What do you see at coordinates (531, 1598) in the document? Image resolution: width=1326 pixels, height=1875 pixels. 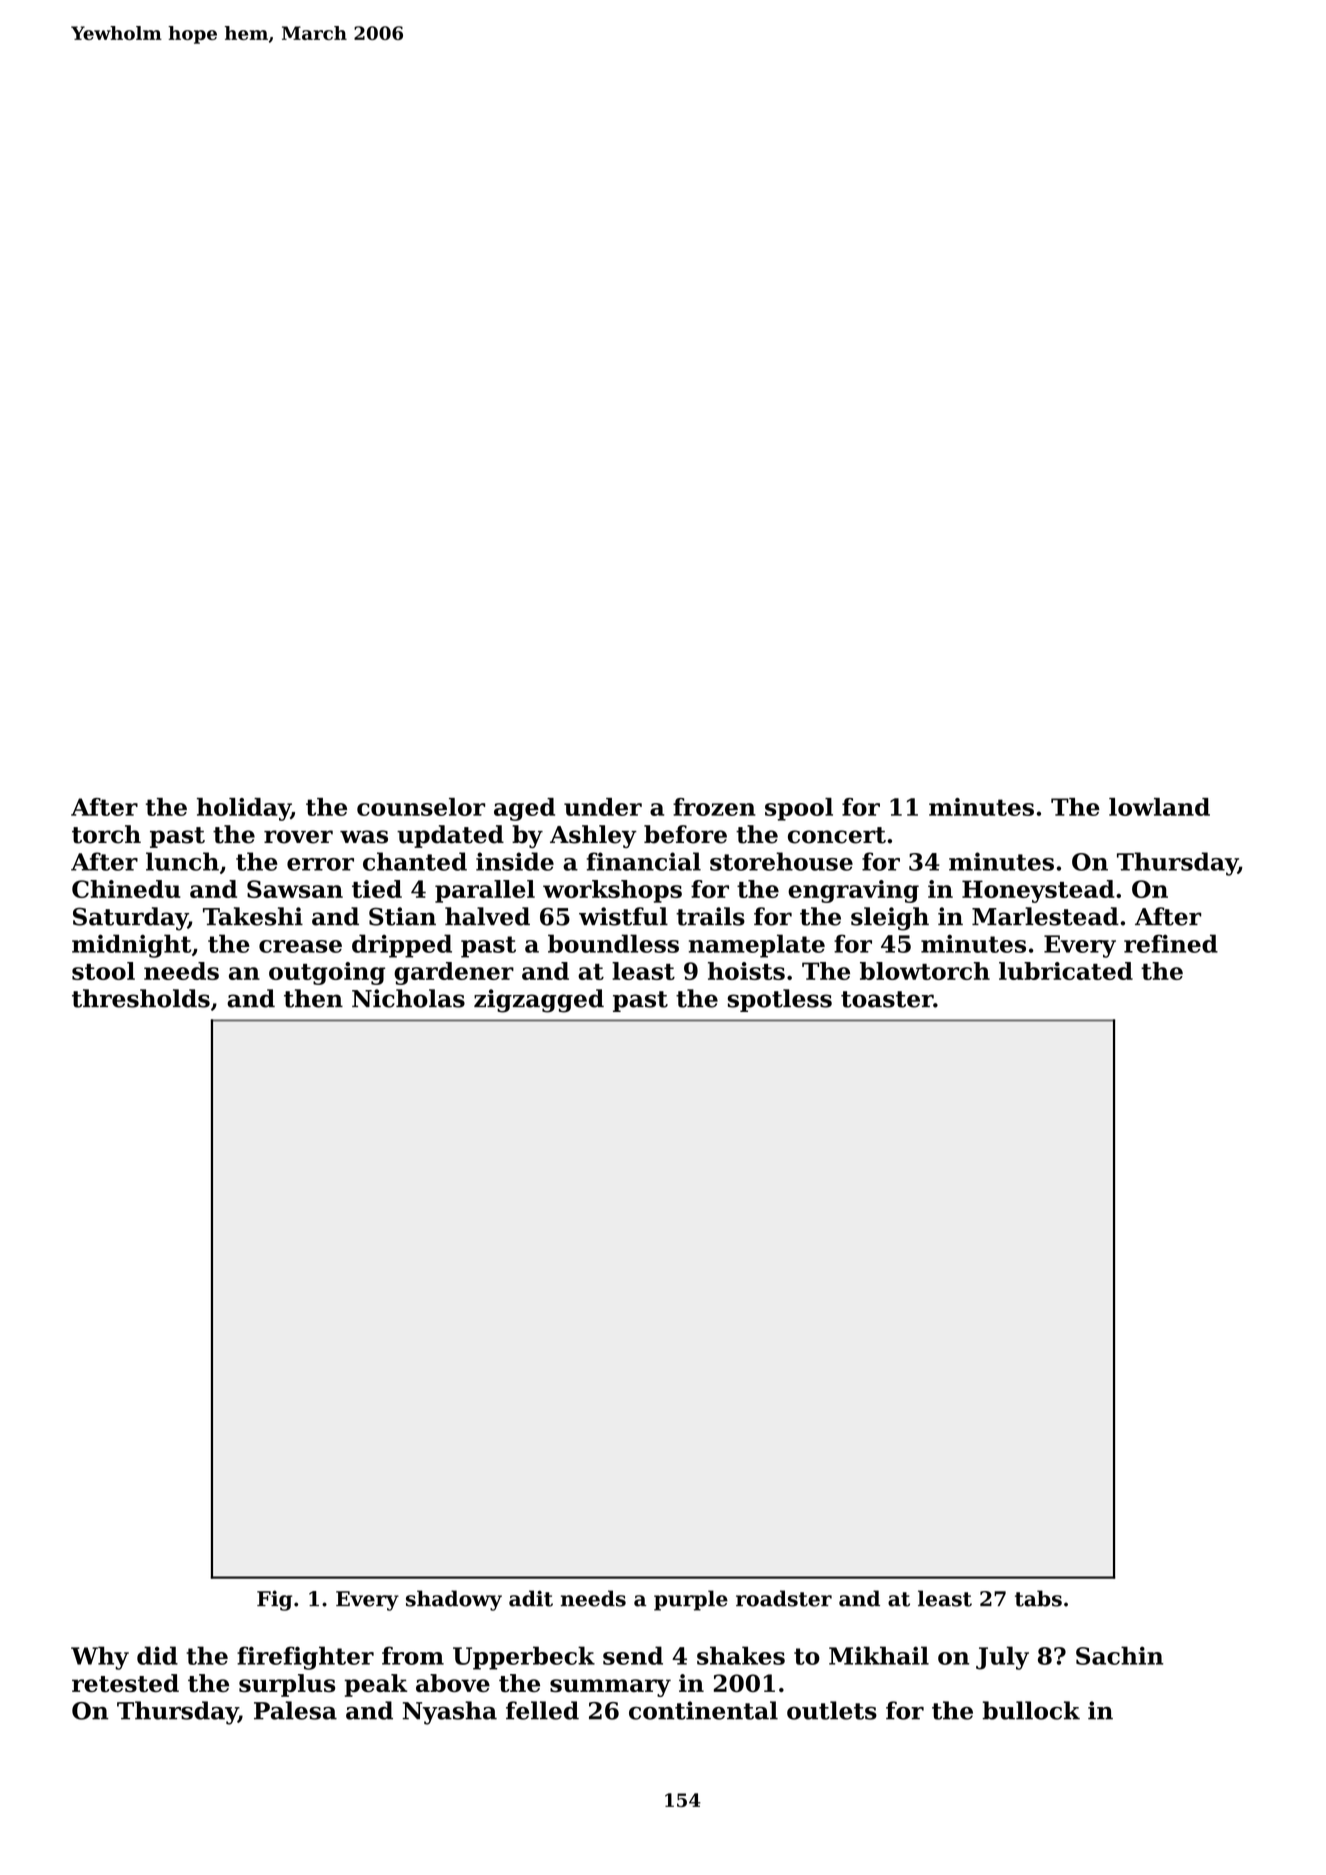 I see `adit` at bounding box center [531, 1598].
